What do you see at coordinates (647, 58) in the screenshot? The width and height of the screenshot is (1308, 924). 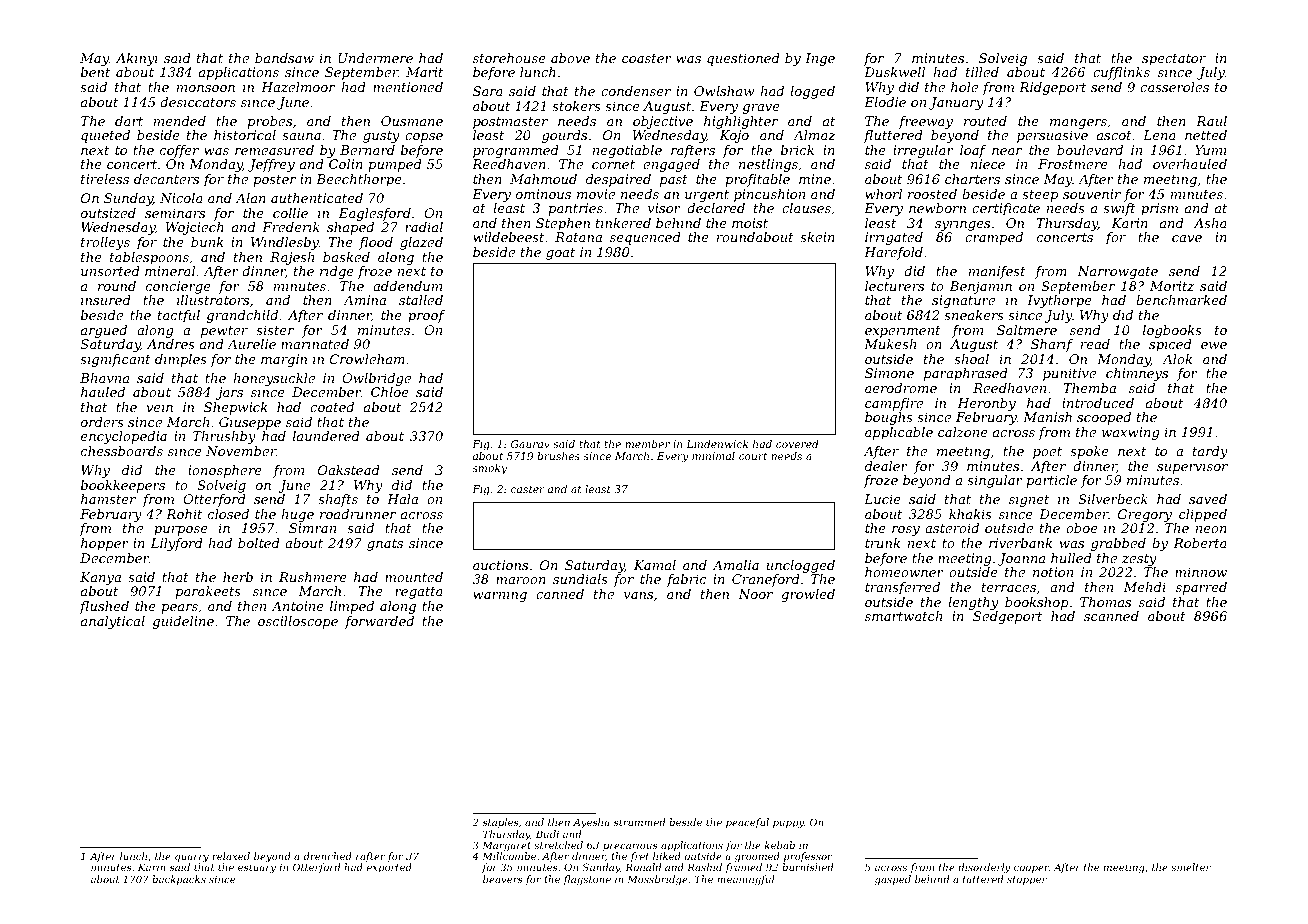 I see `coaster` at bounding box center [647, 58].
